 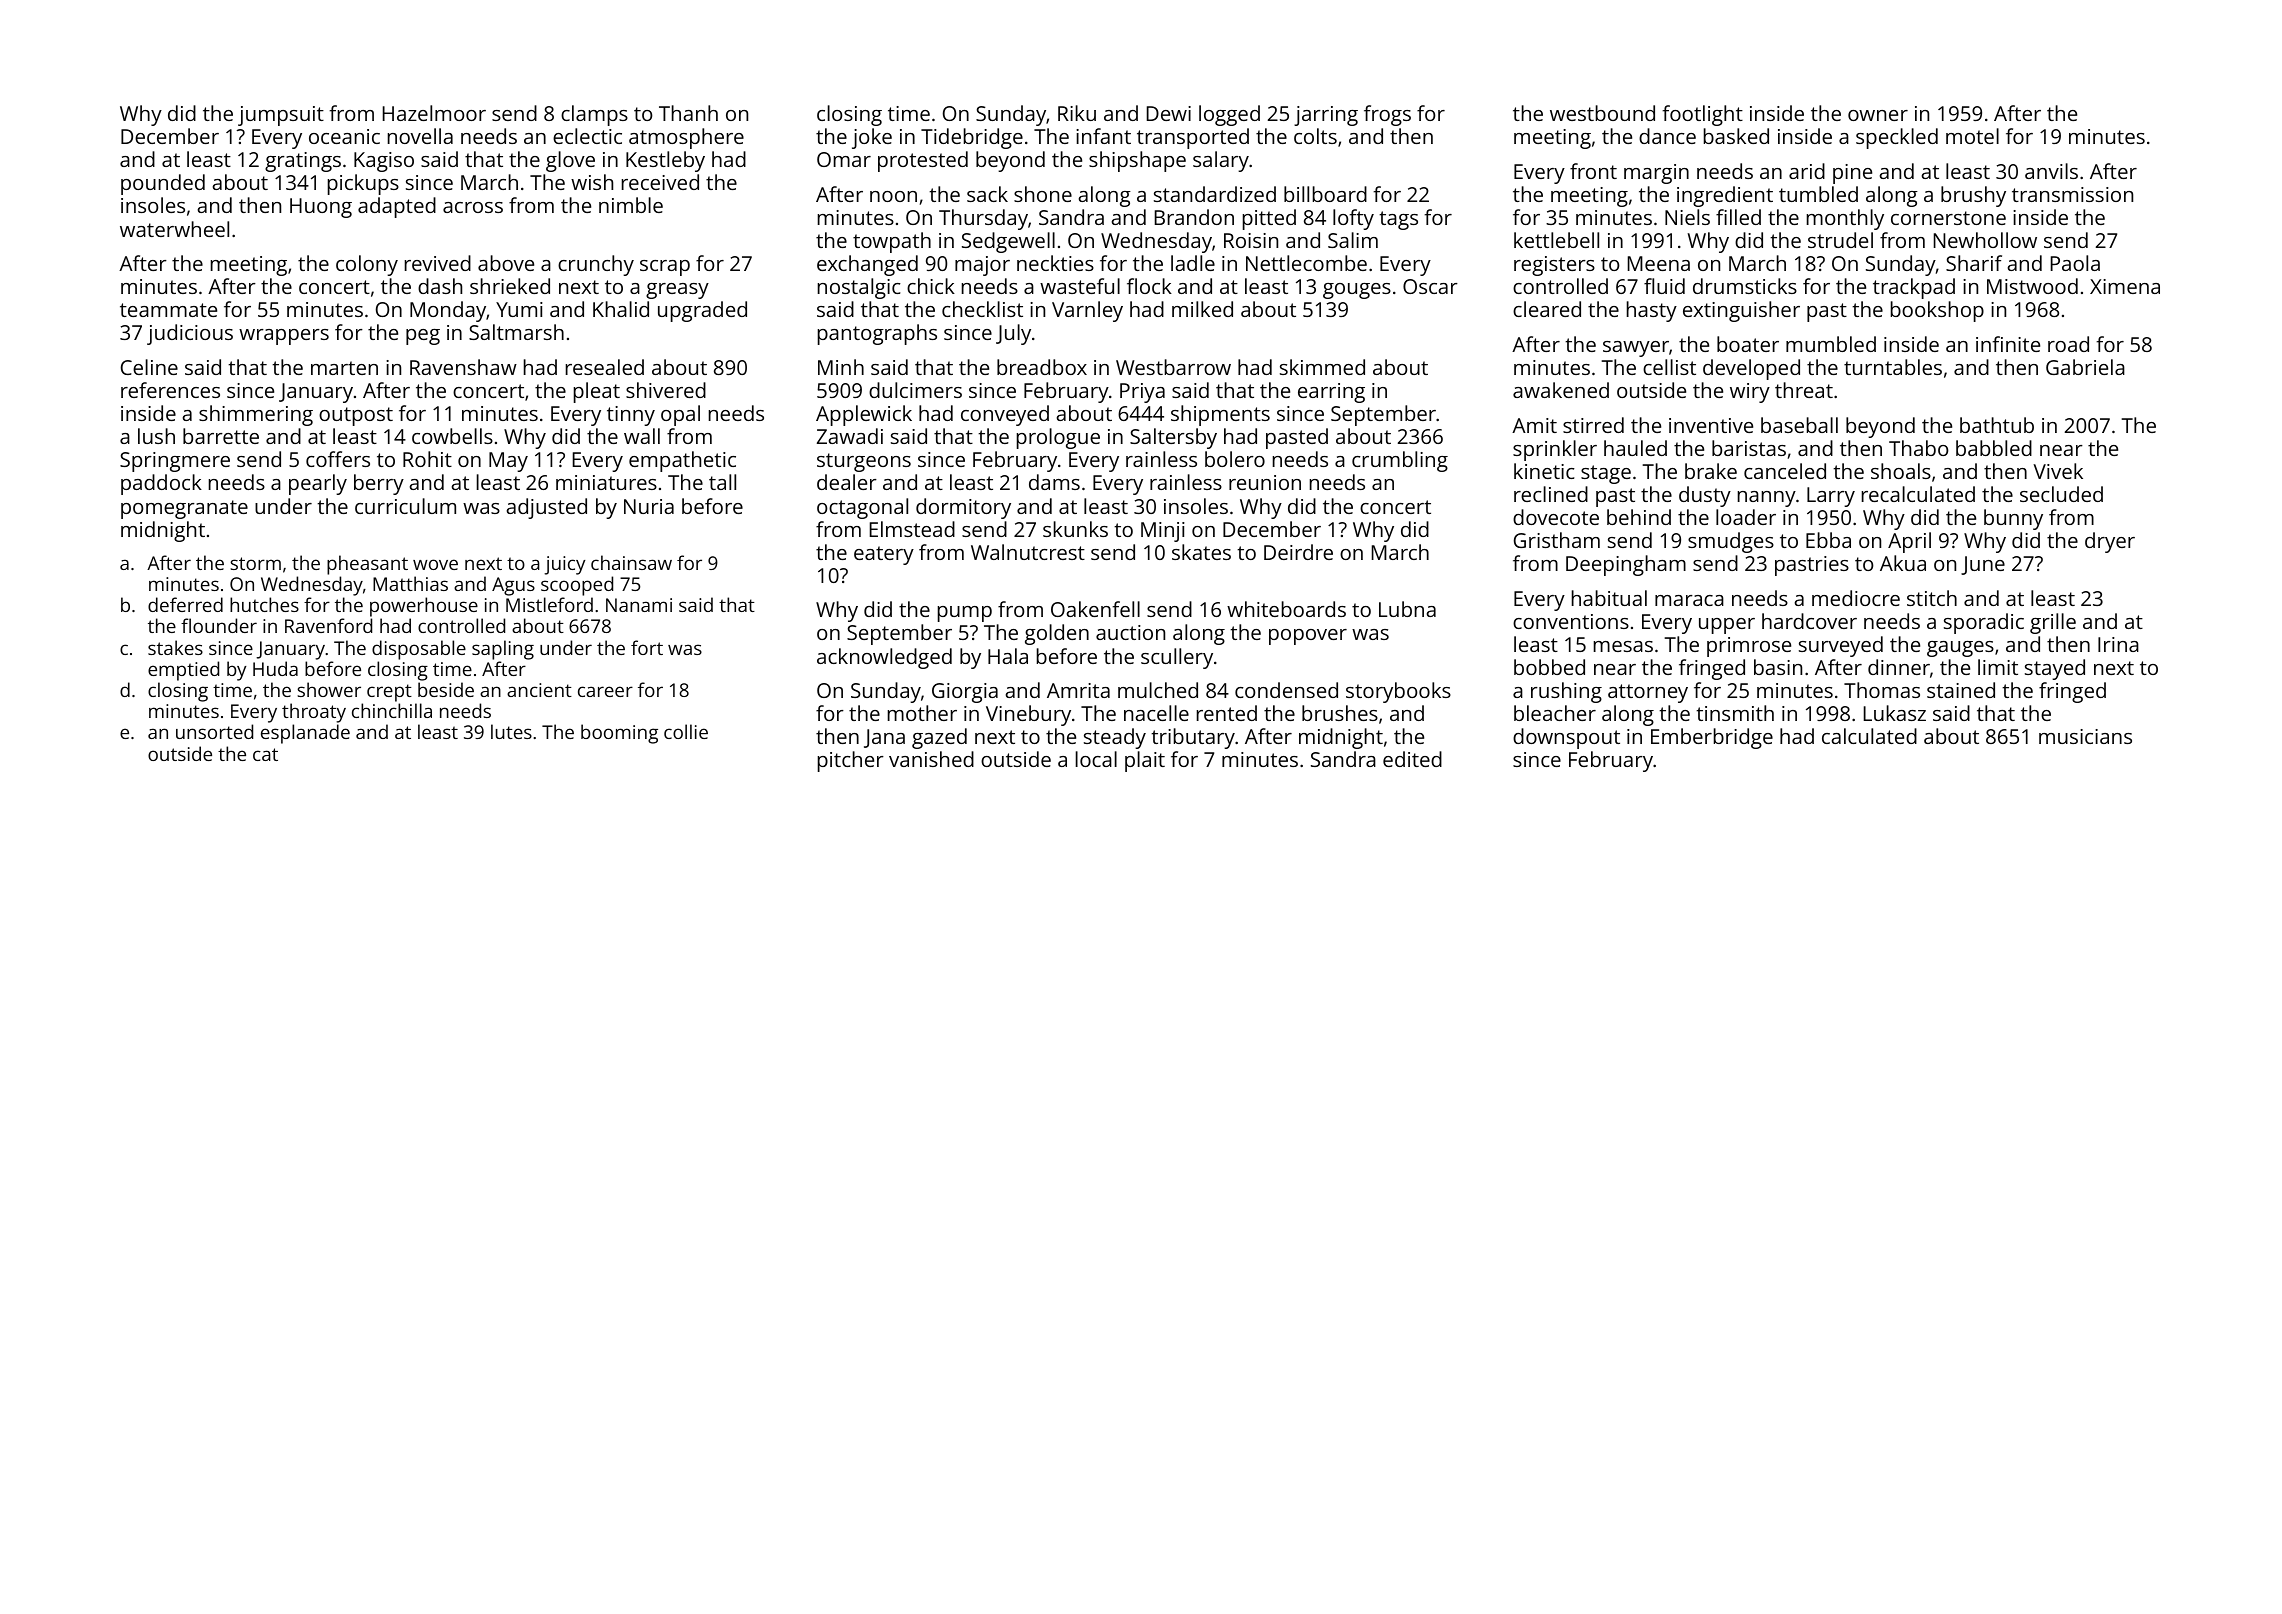 What do you see at coordinates (281, 116) in the screenshot?
I see `jumpsuit` at bounding box center [281, 116].
